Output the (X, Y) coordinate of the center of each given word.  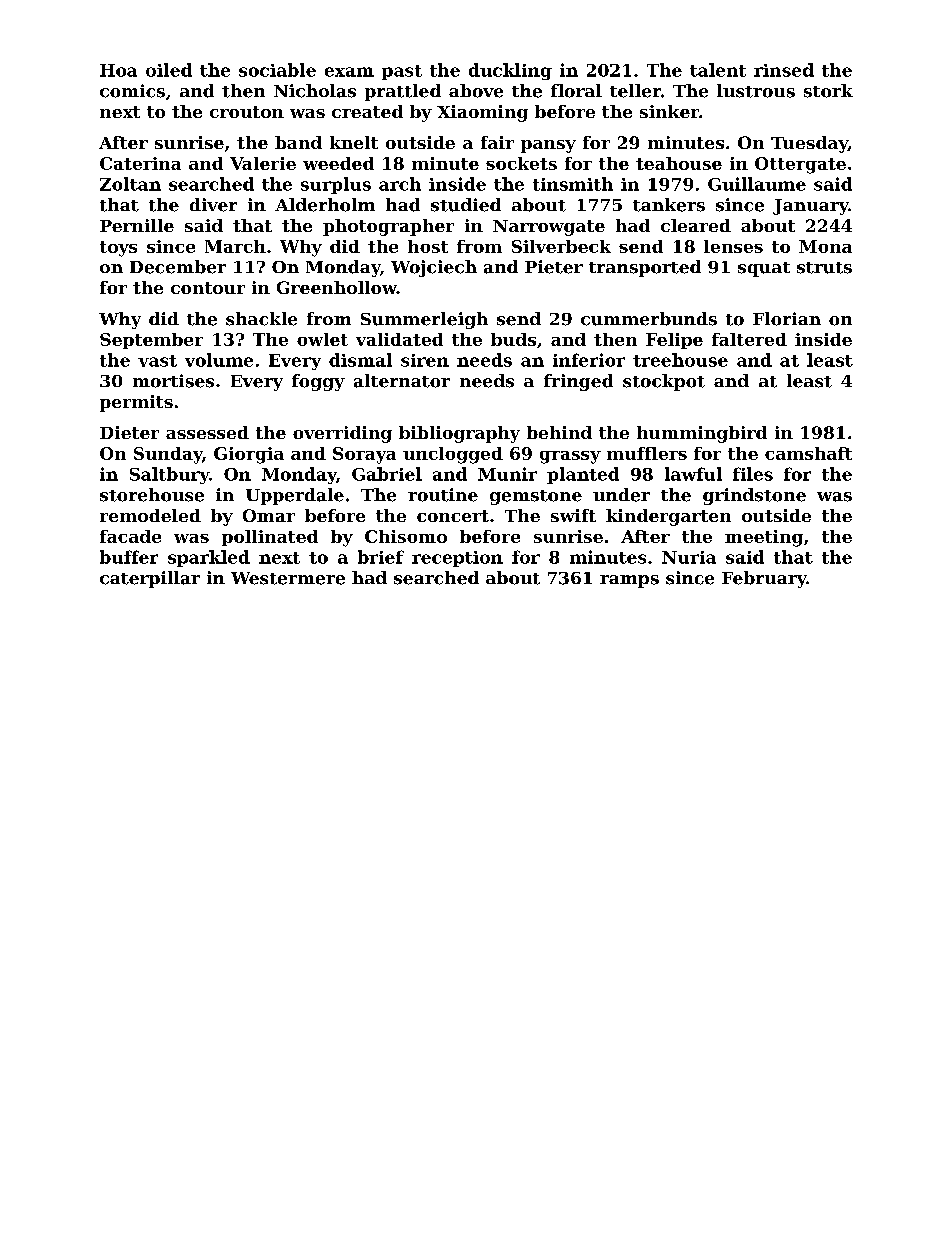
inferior (589, 360)
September (151, 341)
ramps (629, 581)
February (764, 579)
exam (349, 72)
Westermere (288, 578)
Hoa (118, 70)
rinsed (784, 70)
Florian (787, 319)
